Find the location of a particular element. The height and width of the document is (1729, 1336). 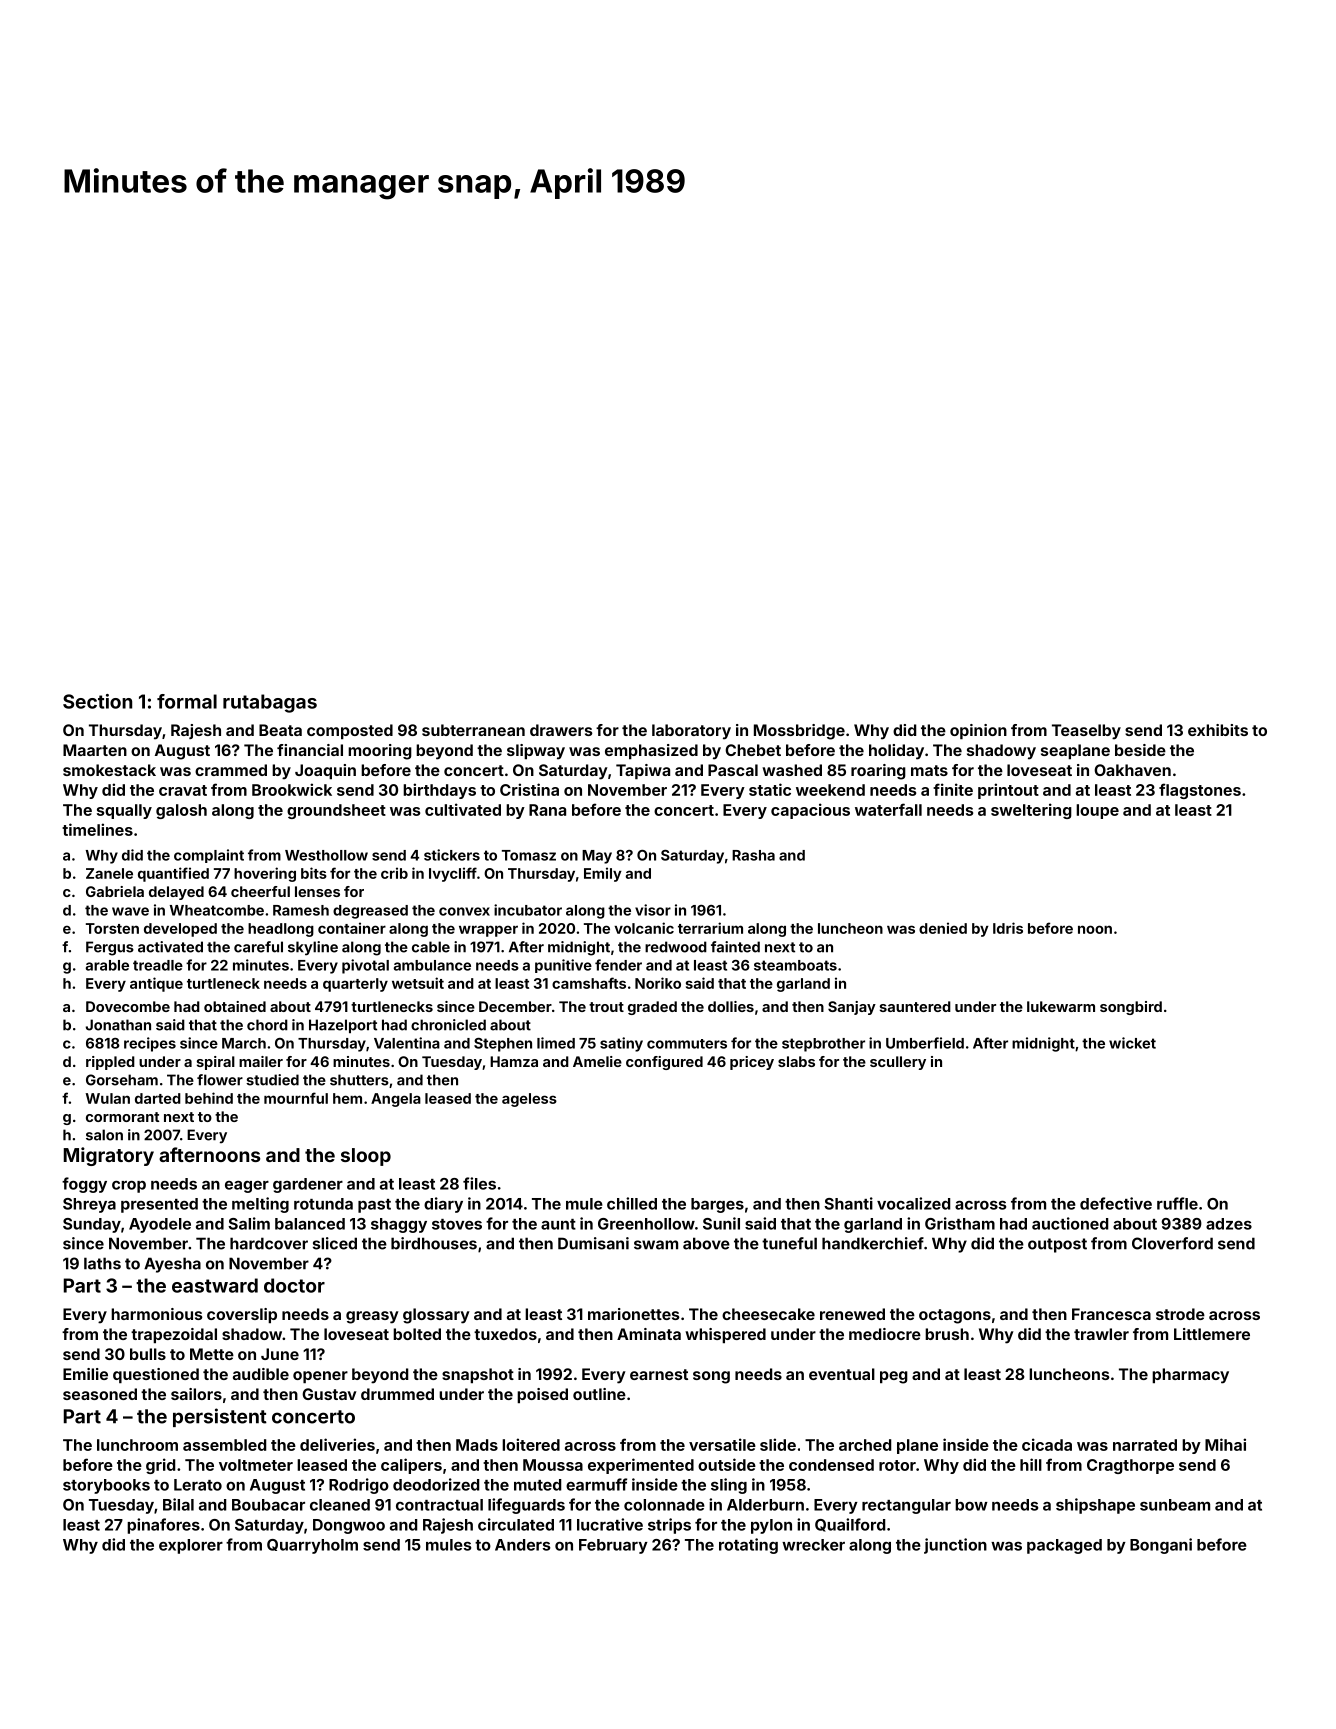

flagstones is located at coordinates (1200, 791).
